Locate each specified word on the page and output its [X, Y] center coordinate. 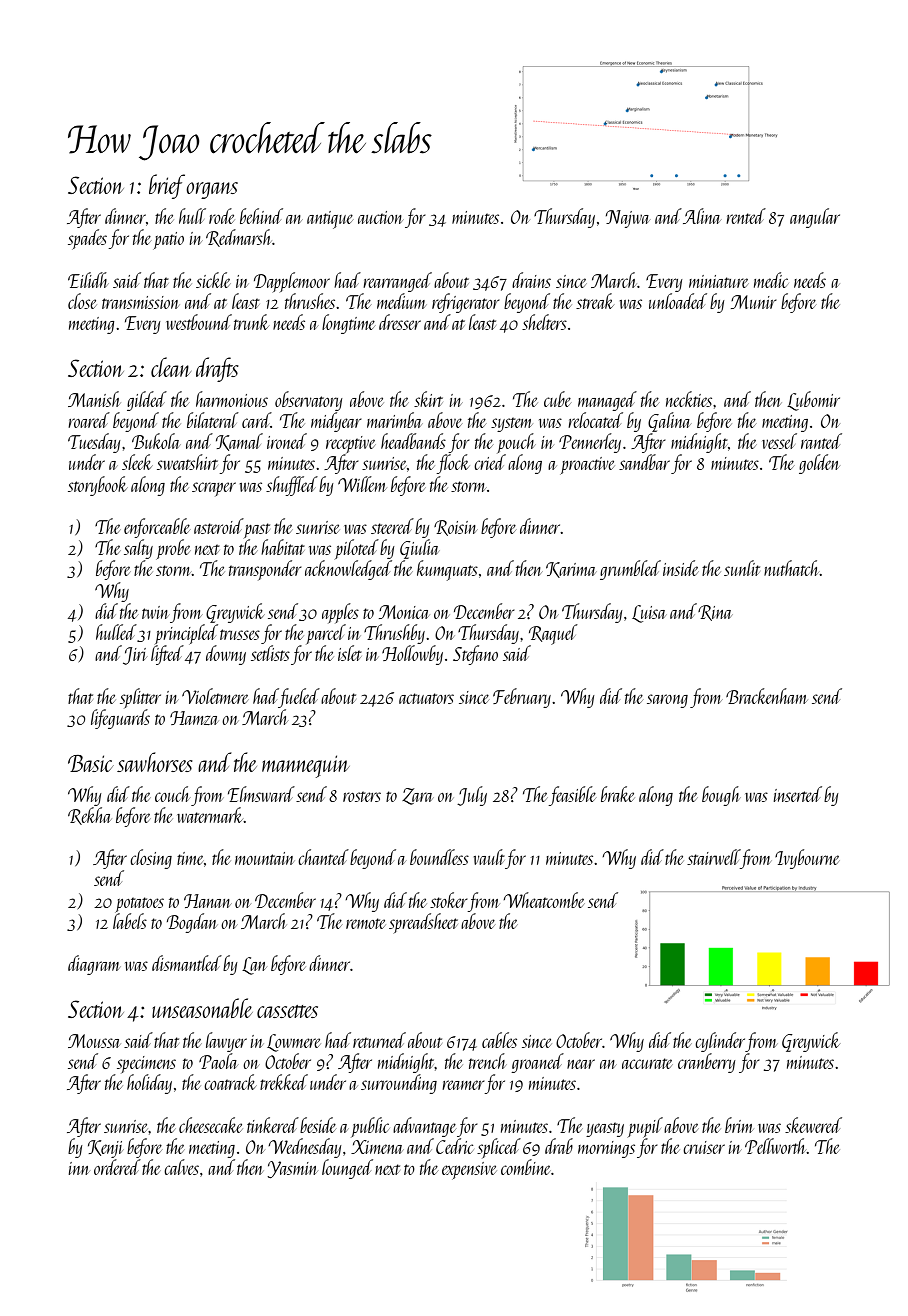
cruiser [704, 1147]
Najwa [628, 219]
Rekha [89, 816]
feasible [572, 796]
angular [815, 218]
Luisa [649, 614]
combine [526, 1167]
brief [167, 186]
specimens [146, 1064]
